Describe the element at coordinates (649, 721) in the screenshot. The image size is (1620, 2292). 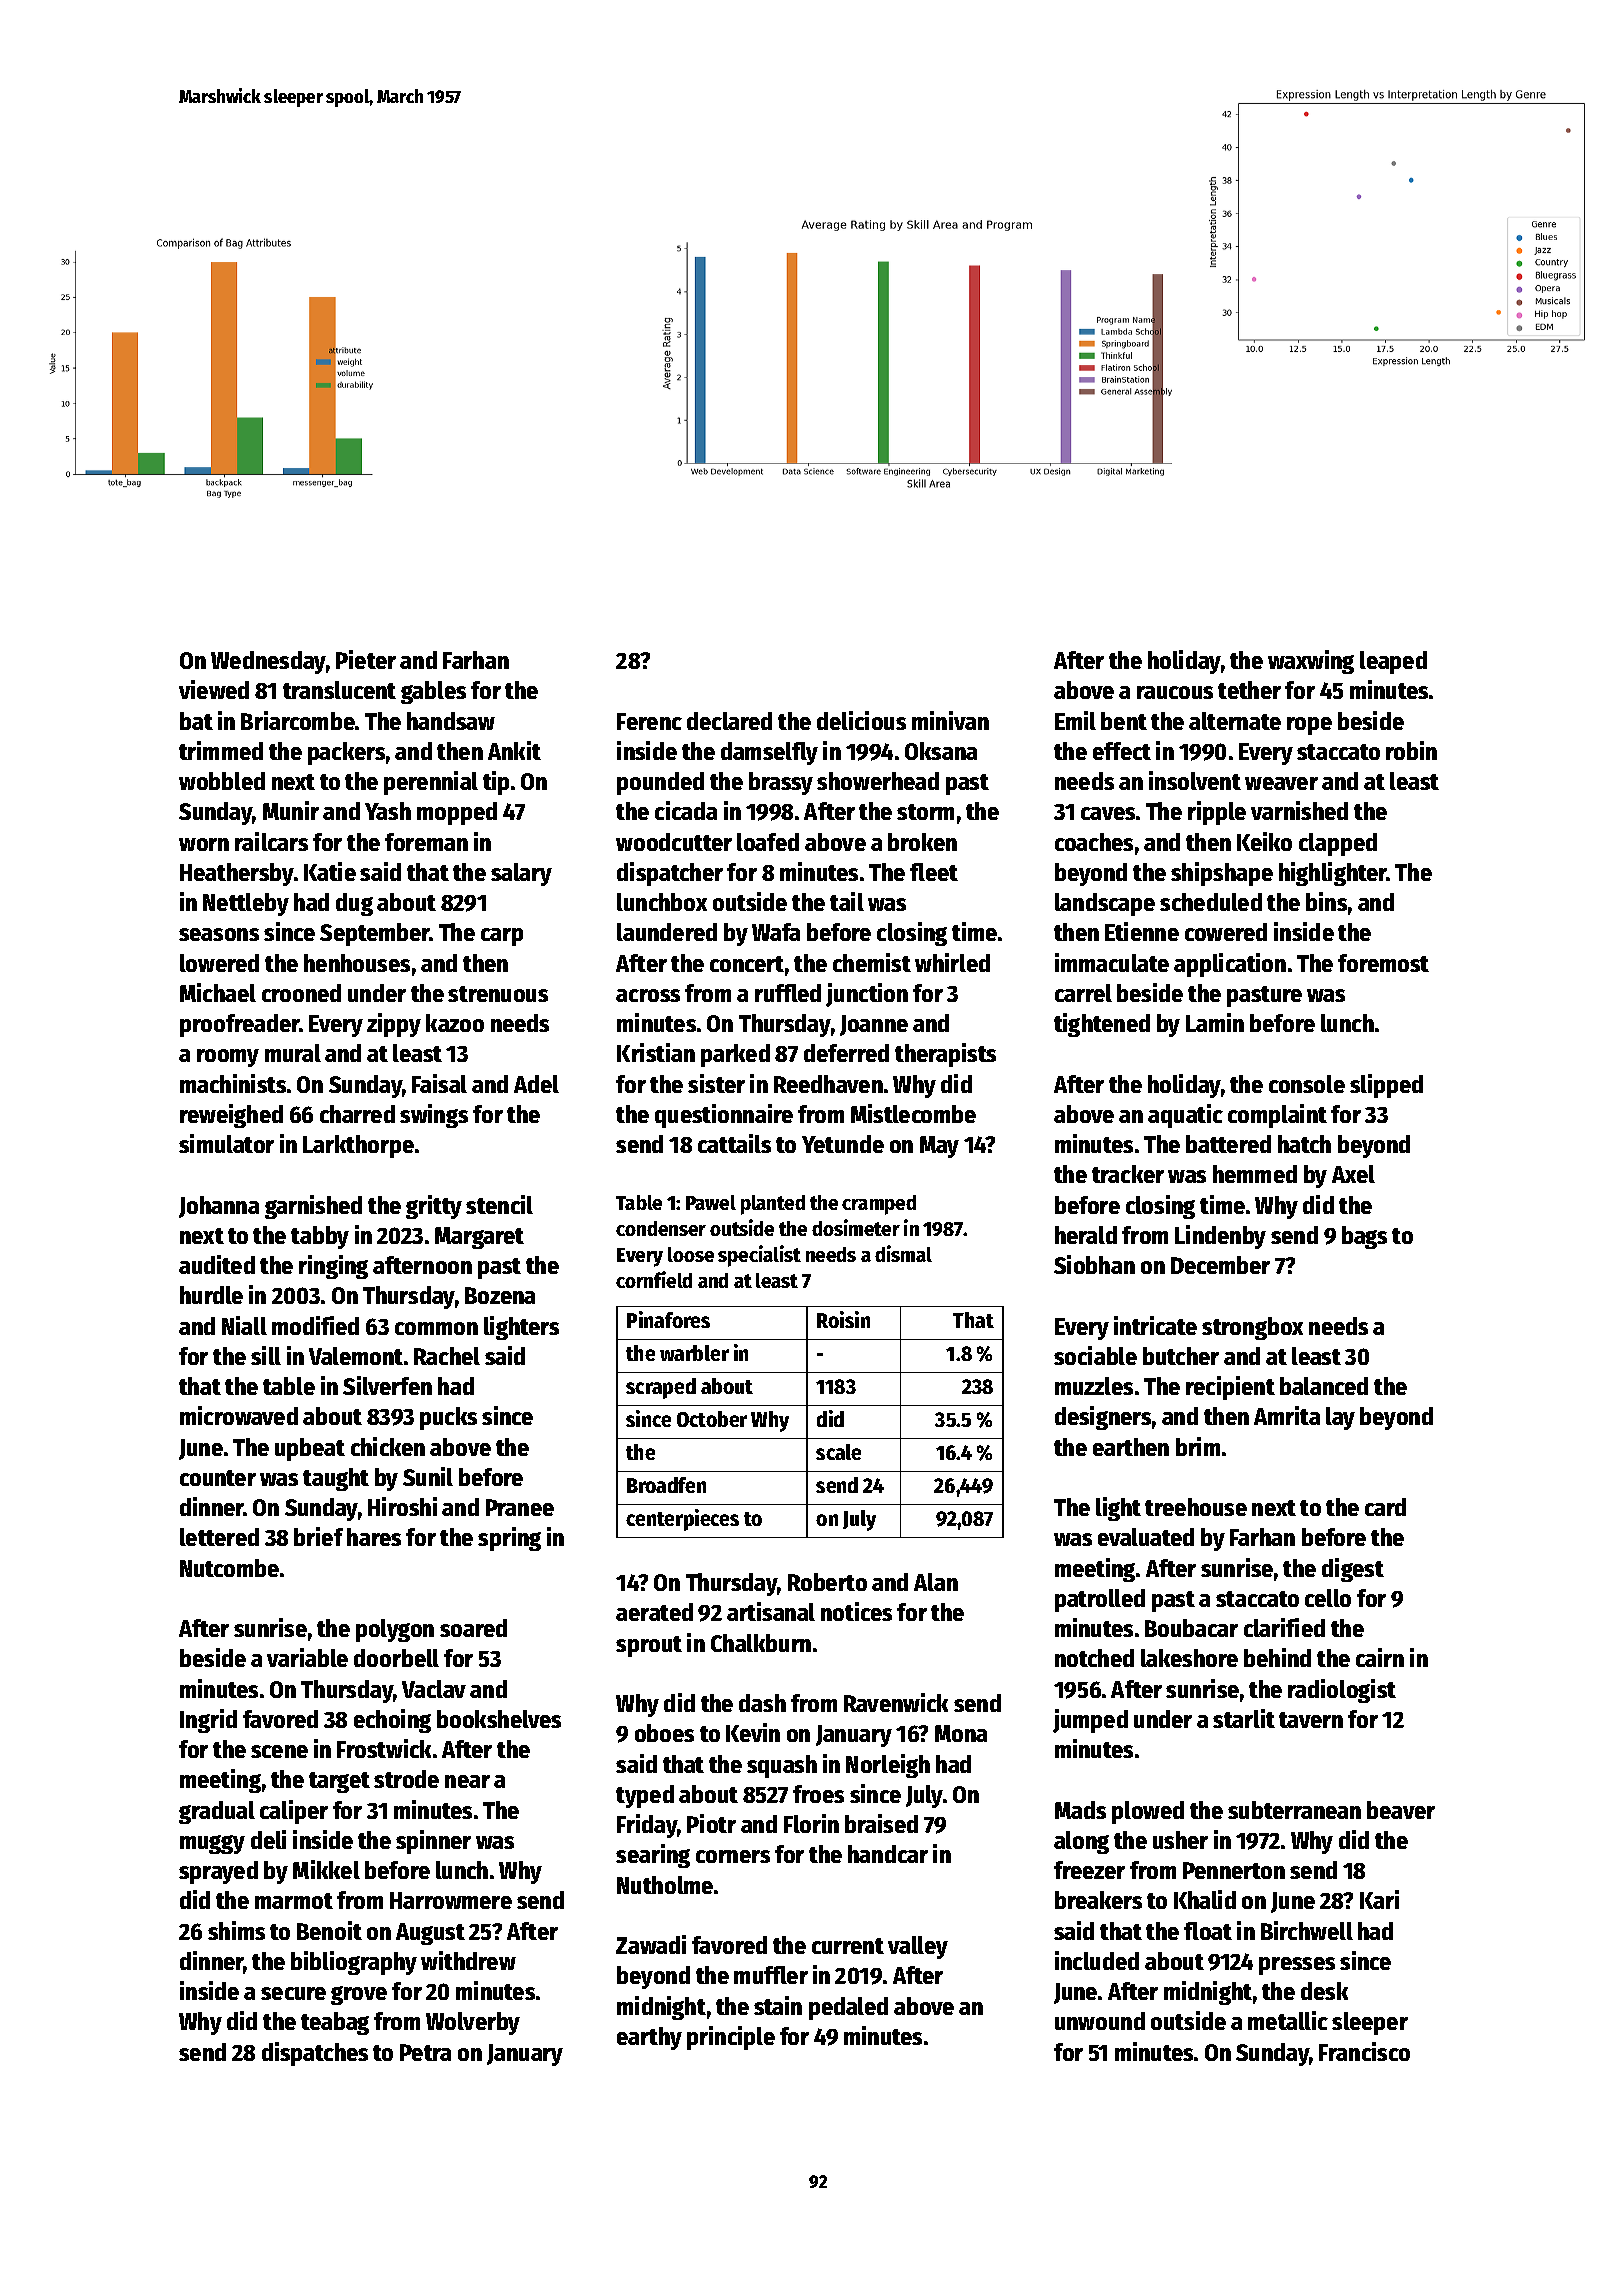
I see `Ferenc` at that location.
